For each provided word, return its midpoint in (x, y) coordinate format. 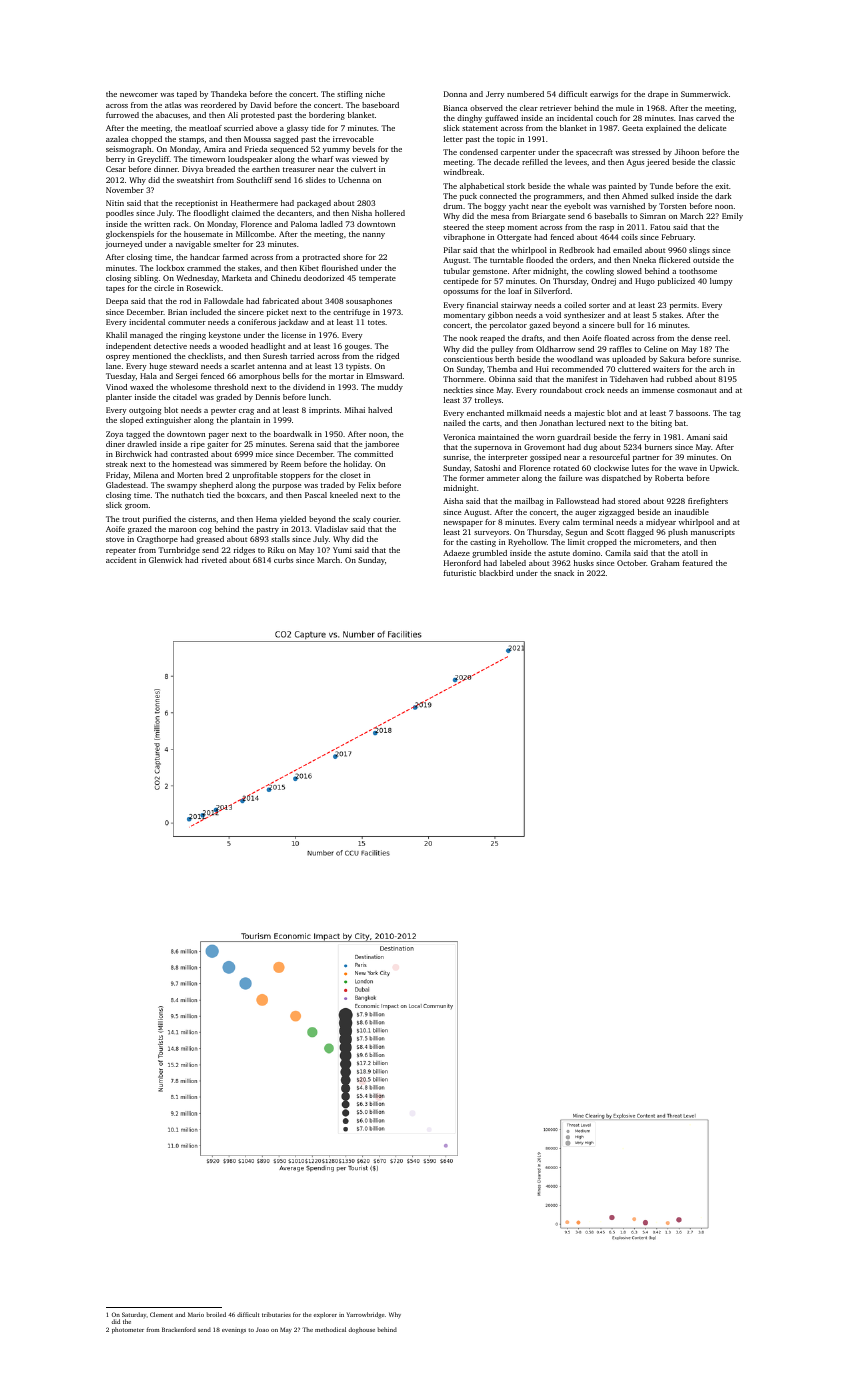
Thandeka (229, 94)
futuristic (460, 573)
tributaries (276, 1314)
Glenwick (165, 560)
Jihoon (686, 152)
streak (116, 464)
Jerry (495, 95)
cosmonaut (697, 390)
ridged (388, 357)
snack (564, 573)
